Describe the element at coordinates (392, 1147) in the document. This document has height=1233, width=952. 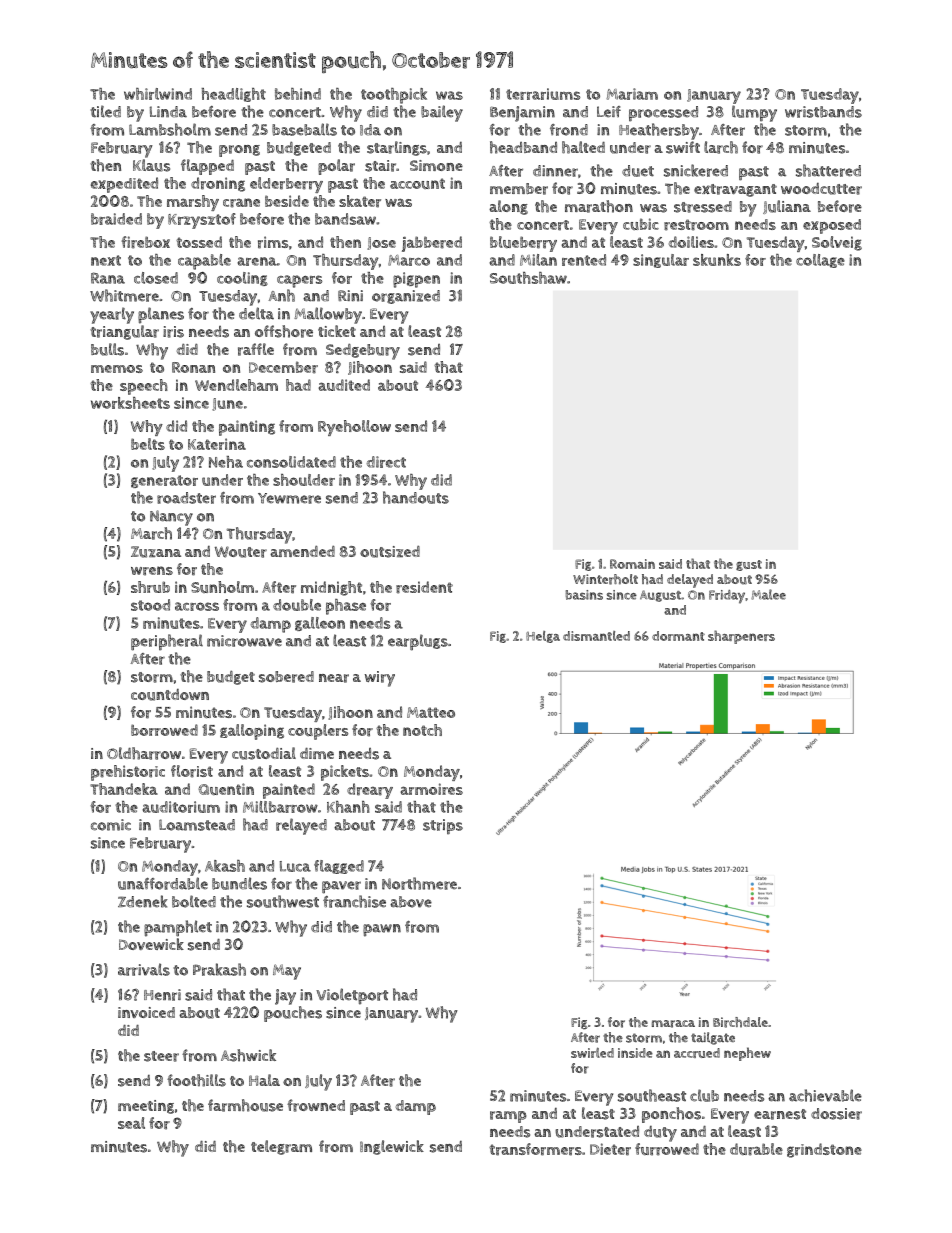
I see `Inglewick` at that location.
